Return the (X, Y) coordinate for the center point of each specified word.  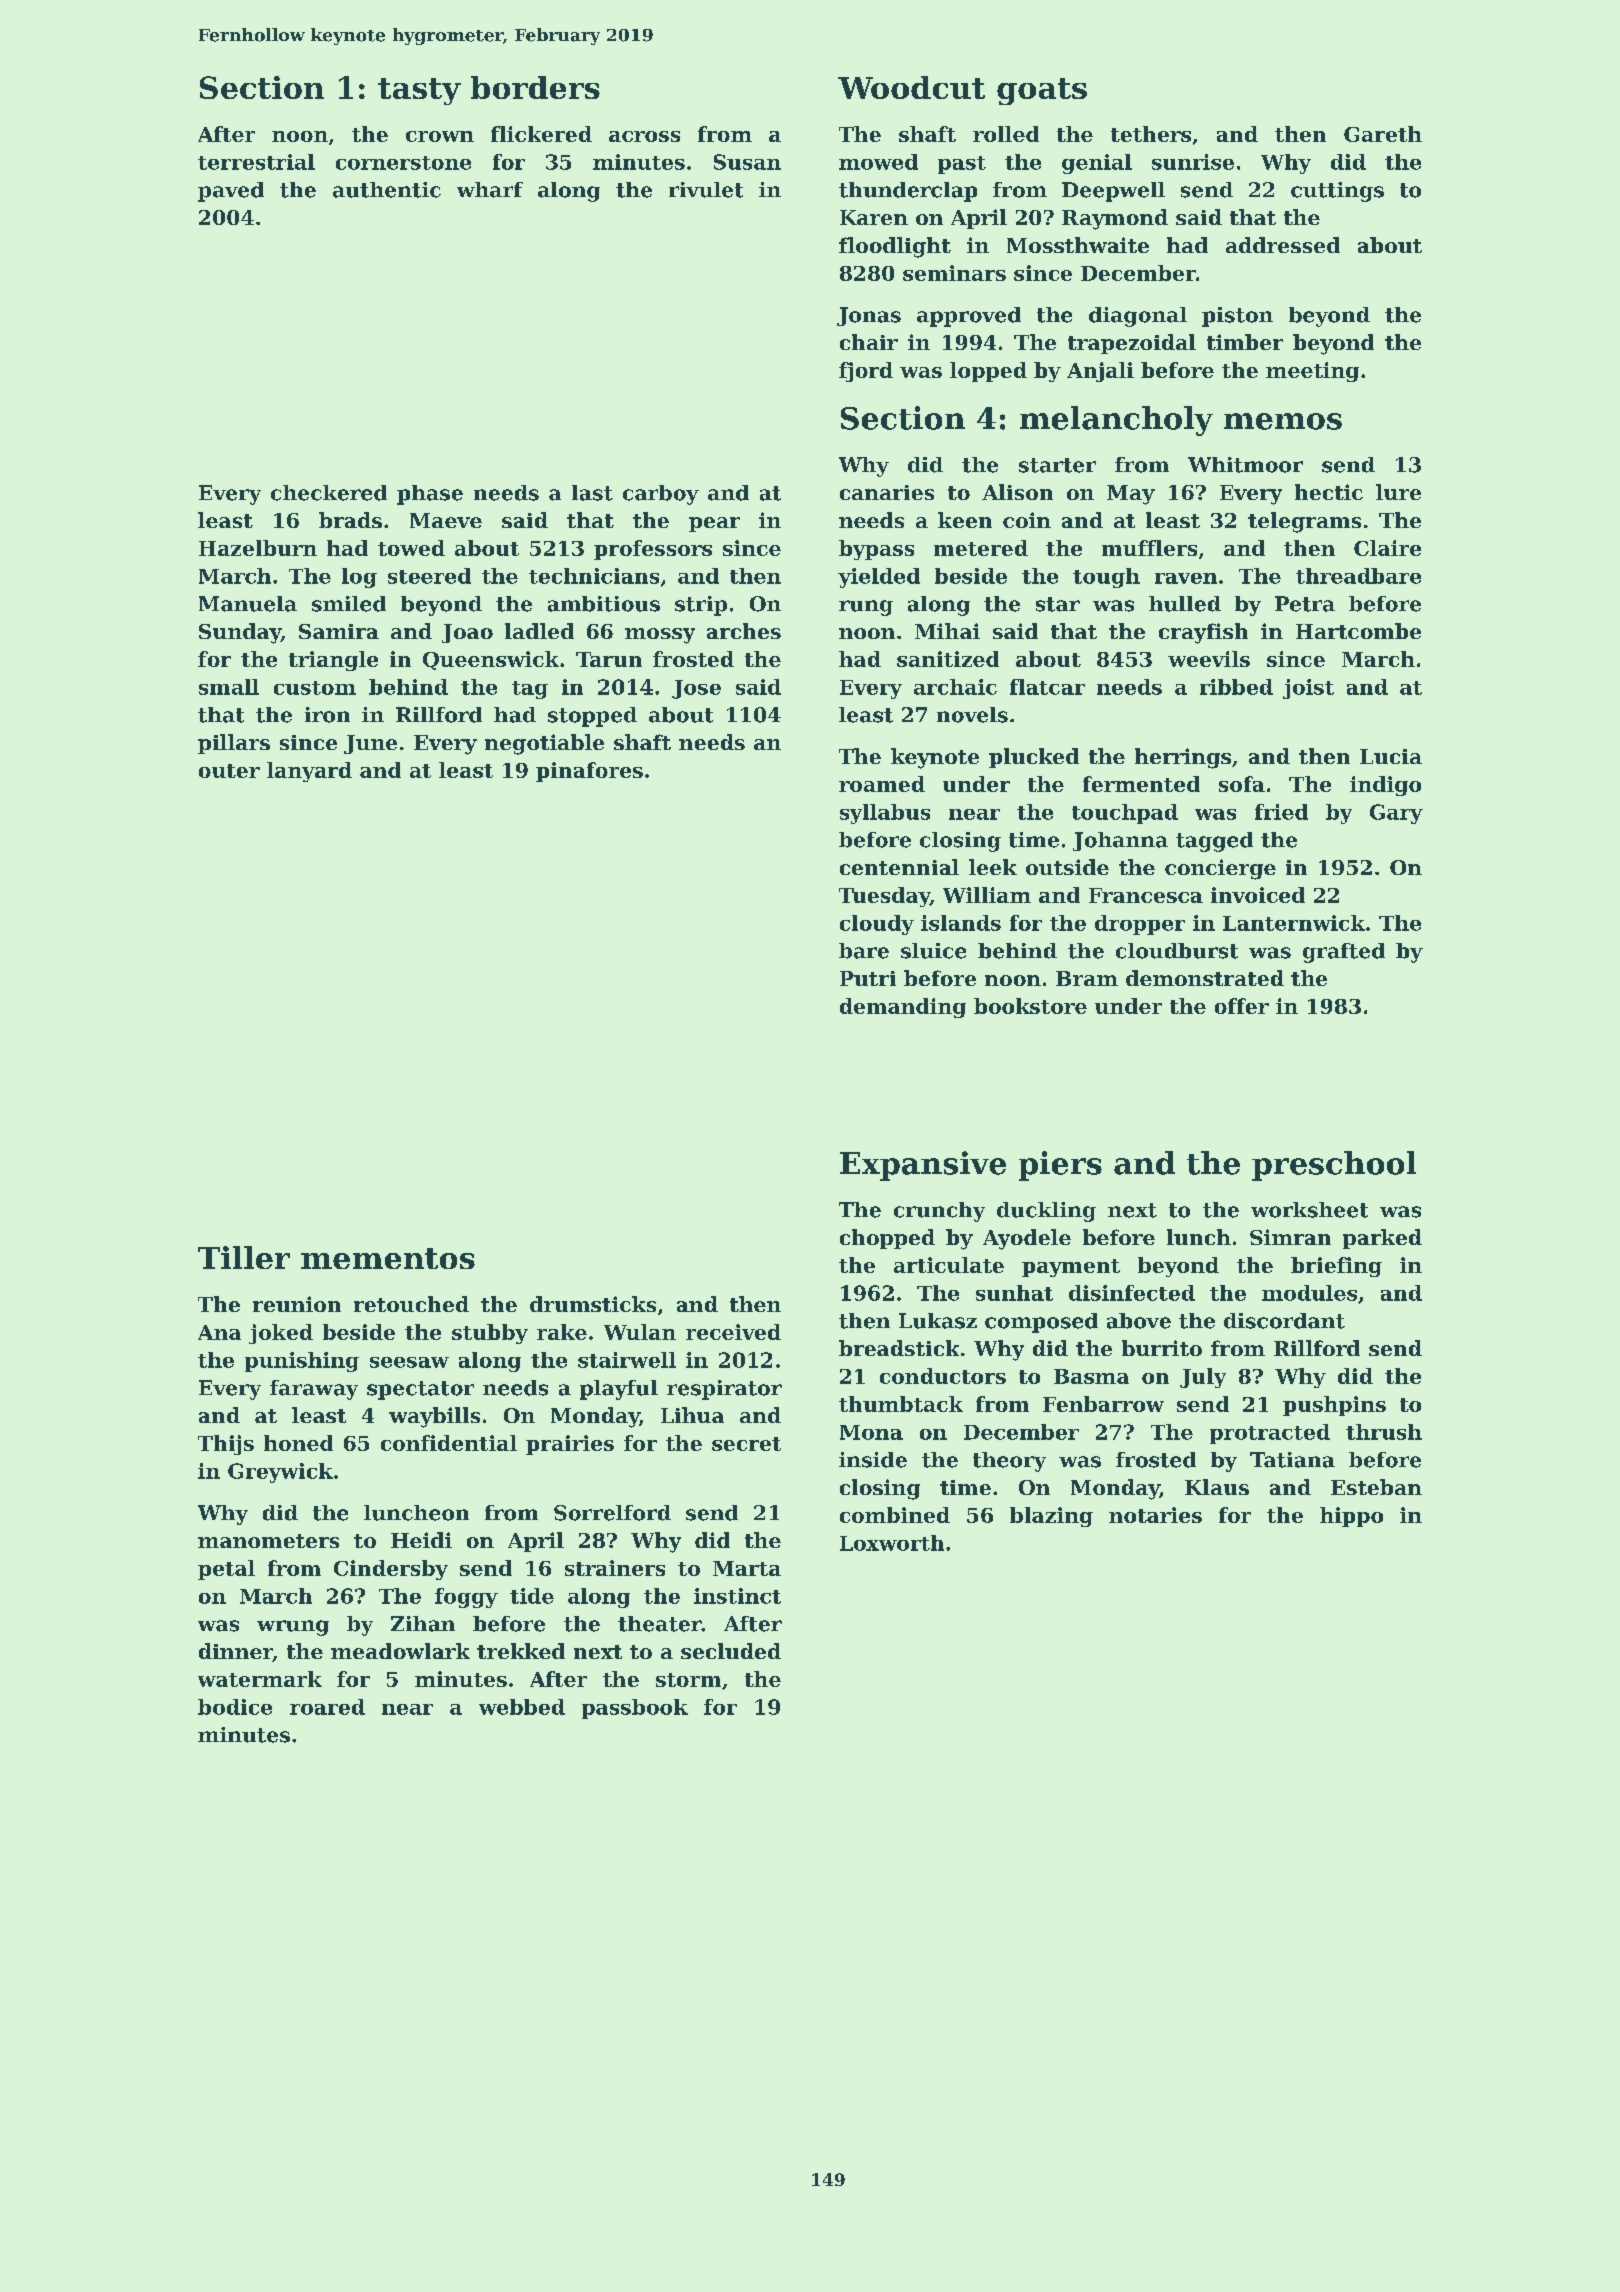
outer (229, 771)
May (1131, 495)
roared (327, 1707)
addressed (1283, 245)
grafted (1344, 953)
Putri (868, 978)
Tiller (244, 1257)
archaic (955, 687)
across (644, 136)
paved (231, 192)
